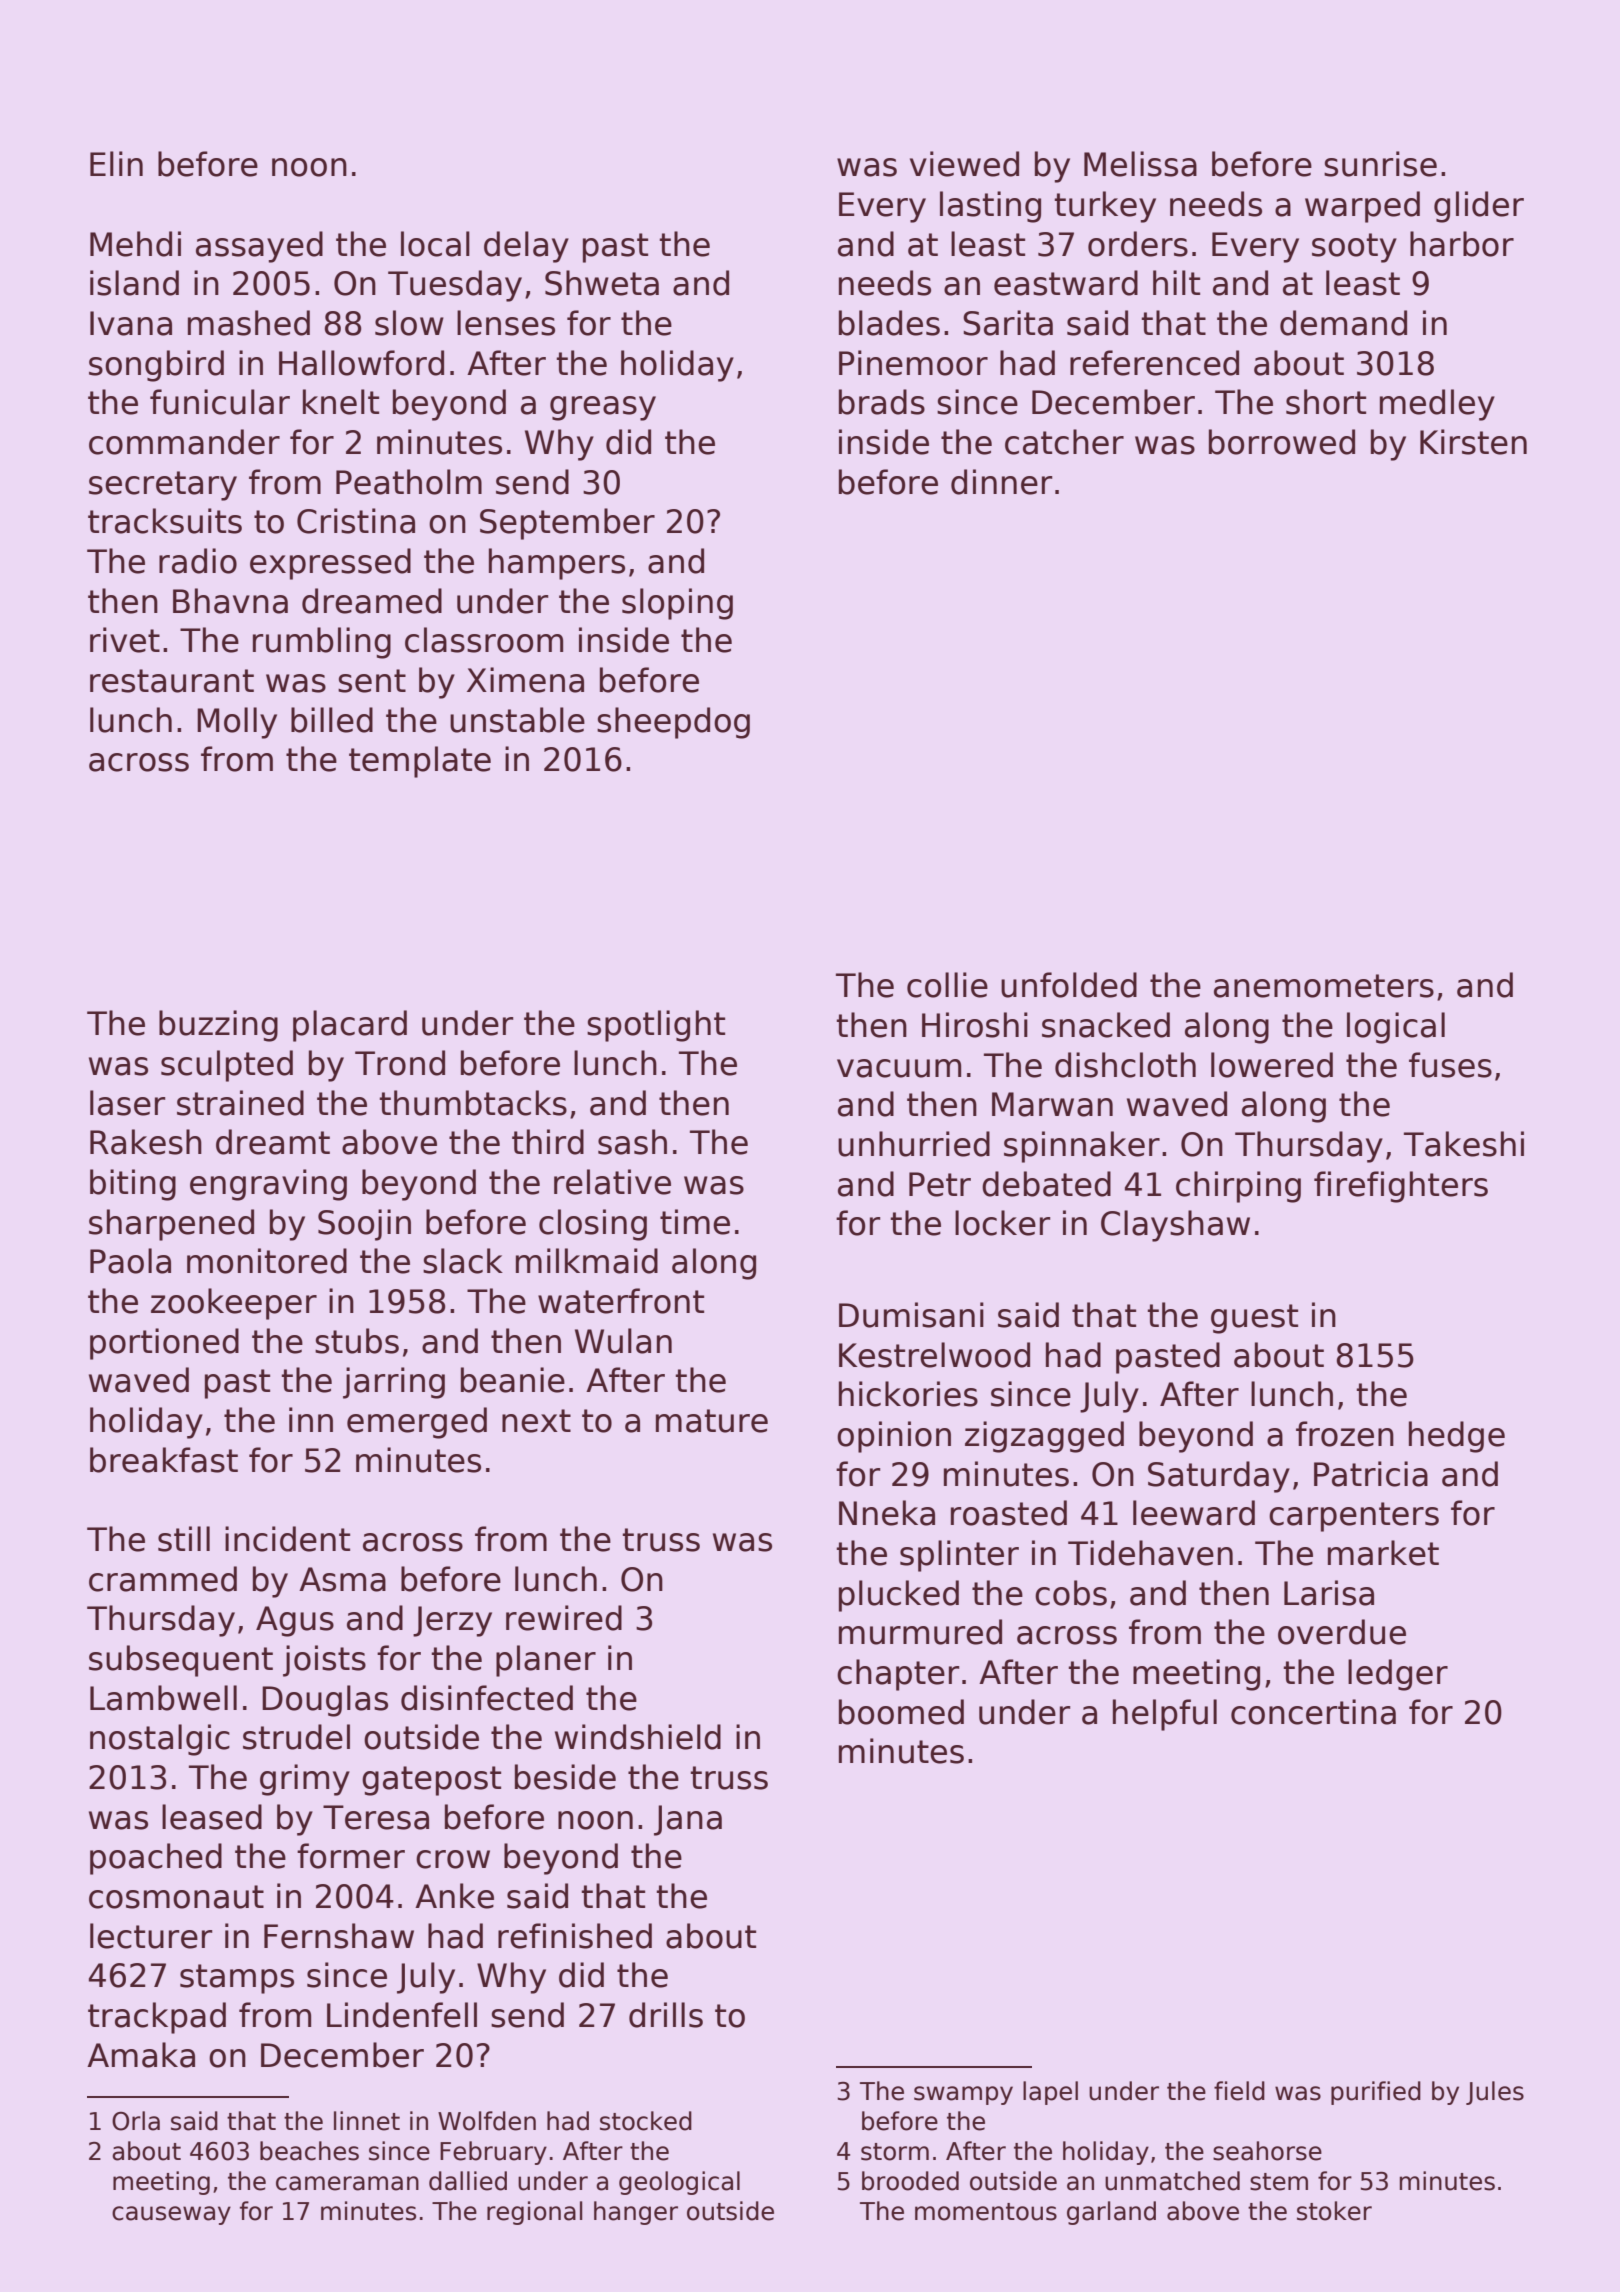  I want to click on Takeshi, so click(1464, 1144).
